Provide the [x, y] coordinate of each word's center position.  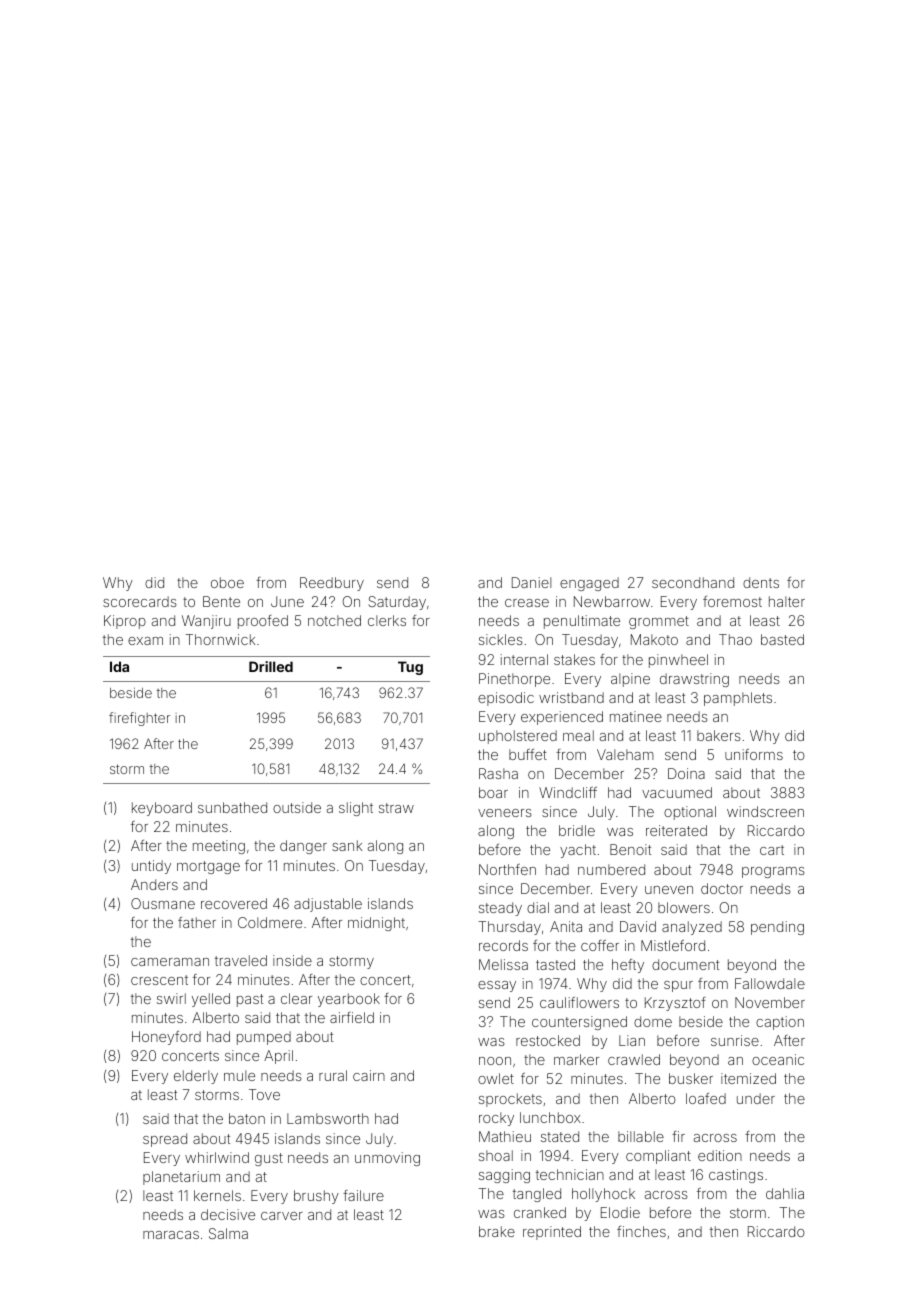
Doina [686, 773]
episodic [506, 699]
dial [538, 907]
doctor [722, 888]
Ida [119, 666]
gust [269, 1159]
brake [497, 1231]
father [197, 922]
